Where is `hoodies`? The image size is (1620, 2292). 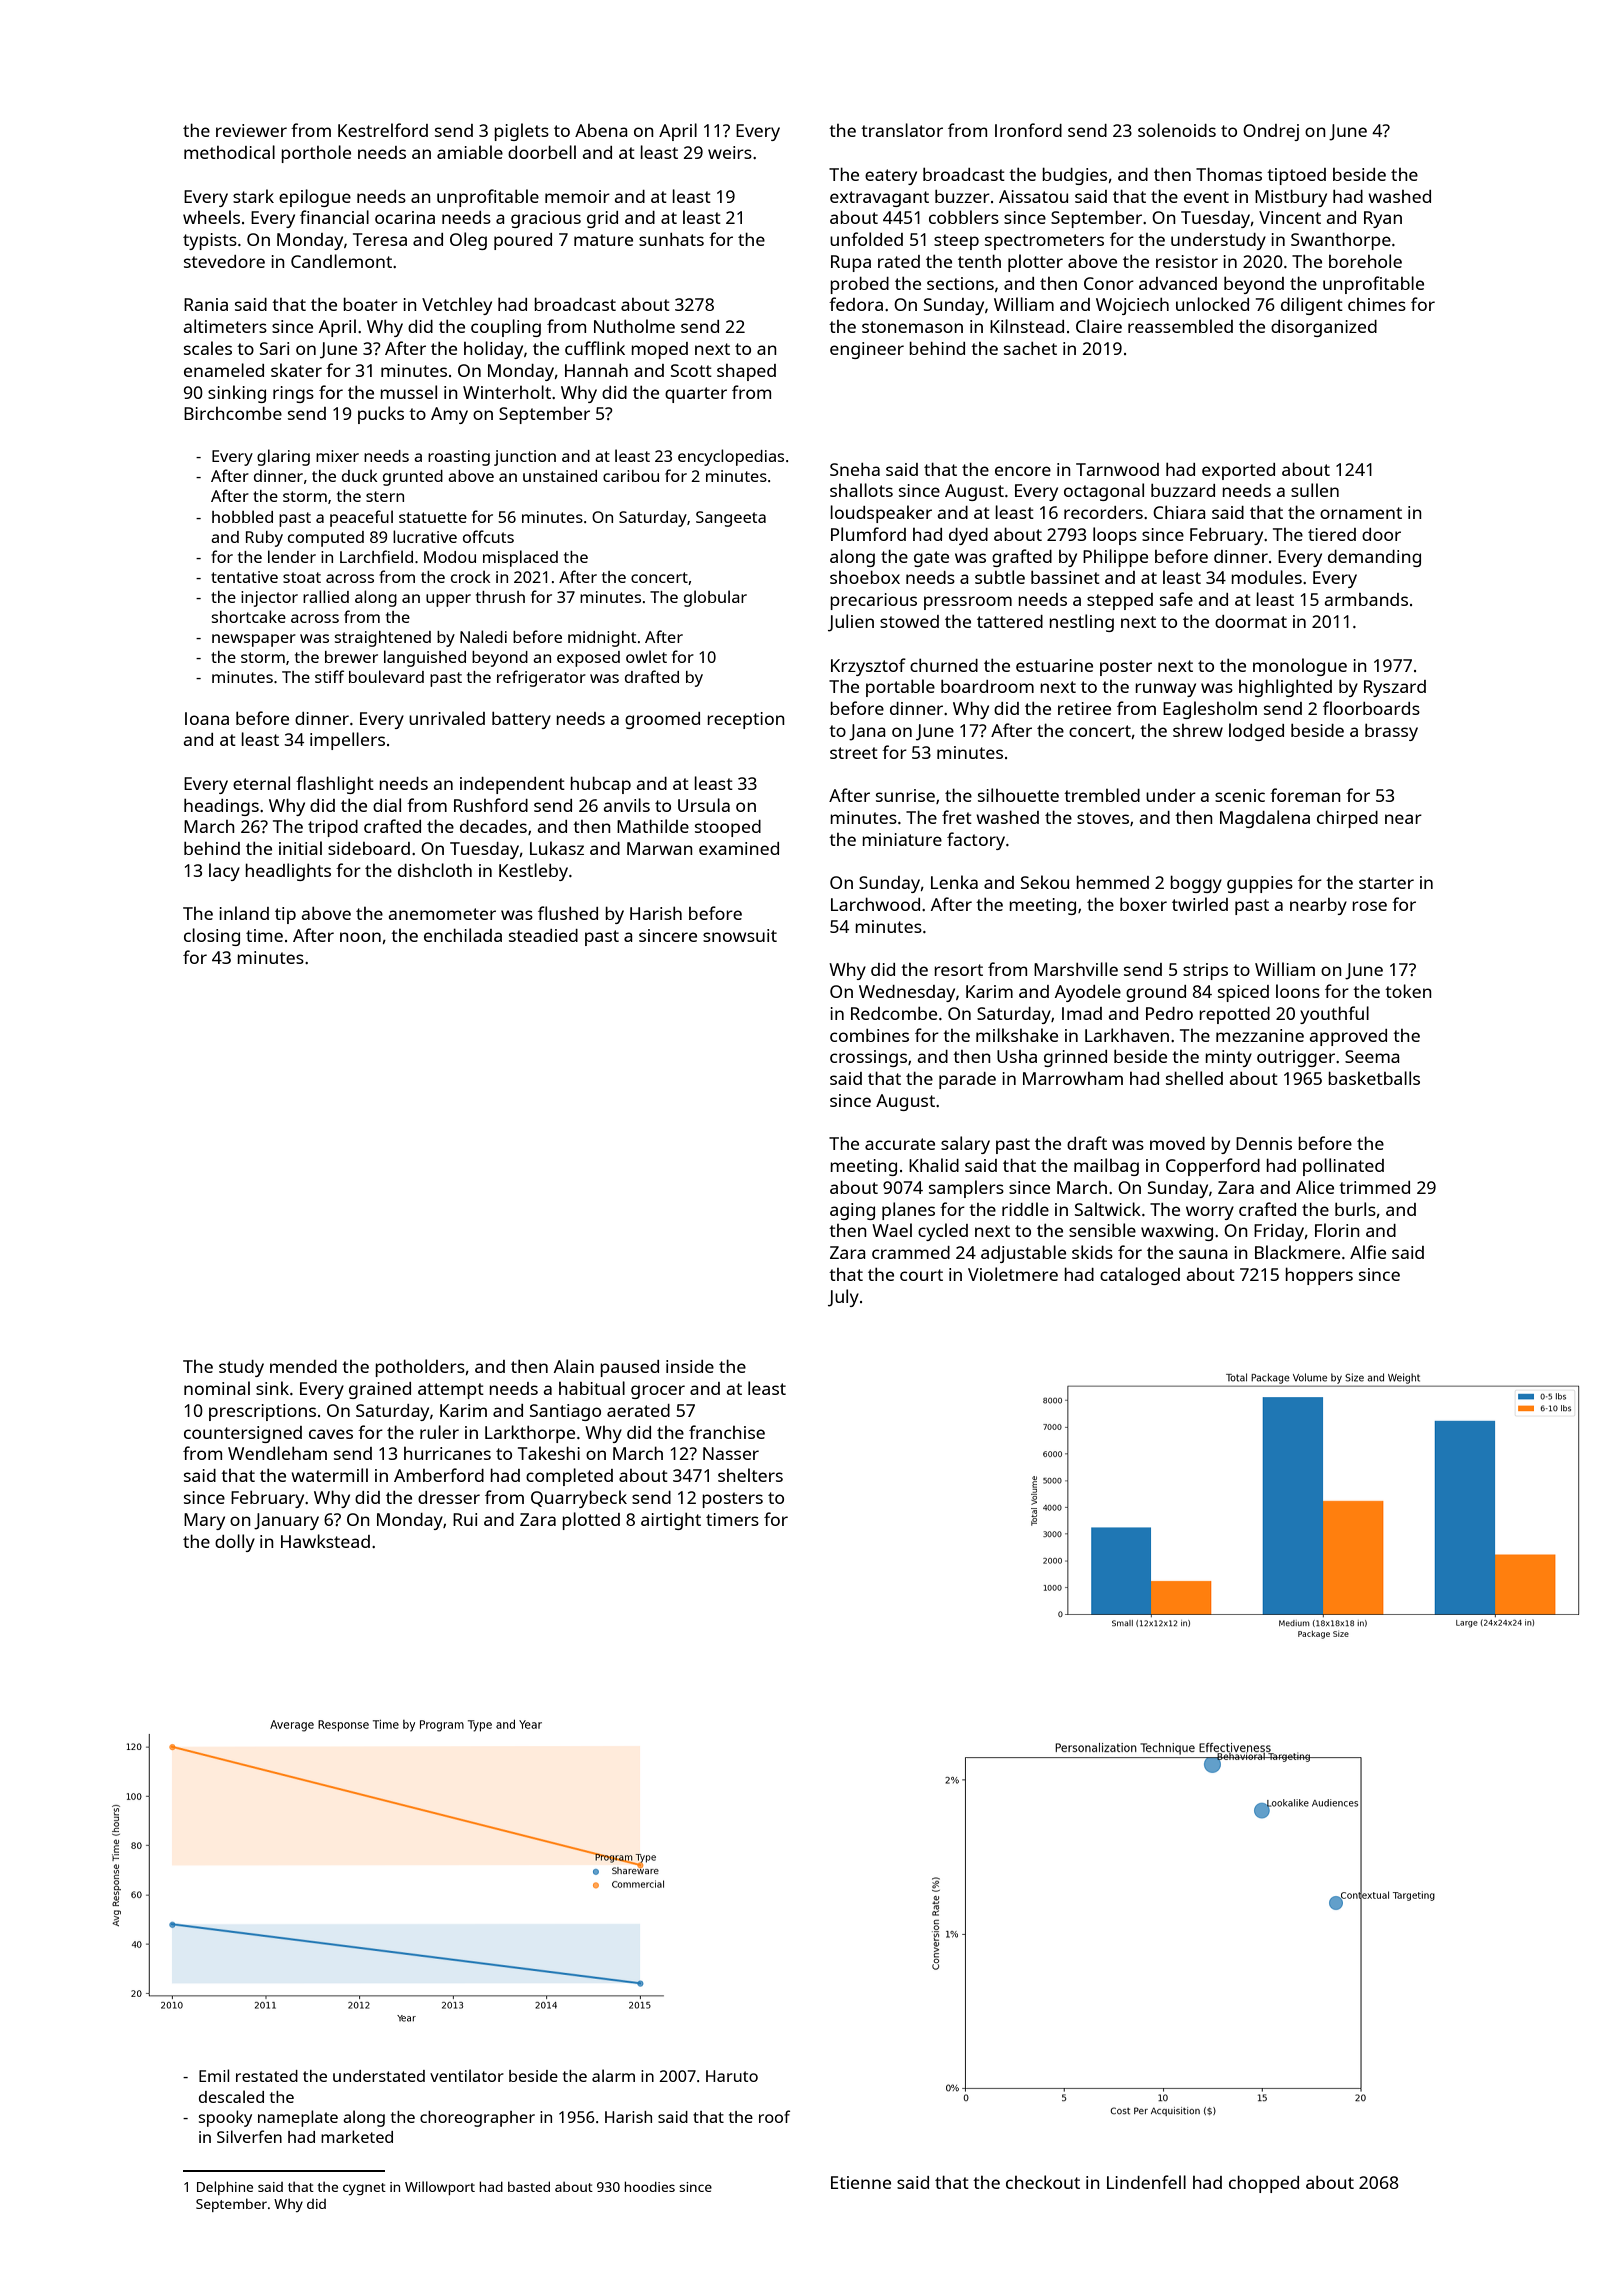
hoodies is located at coordinates (649, 2186).
